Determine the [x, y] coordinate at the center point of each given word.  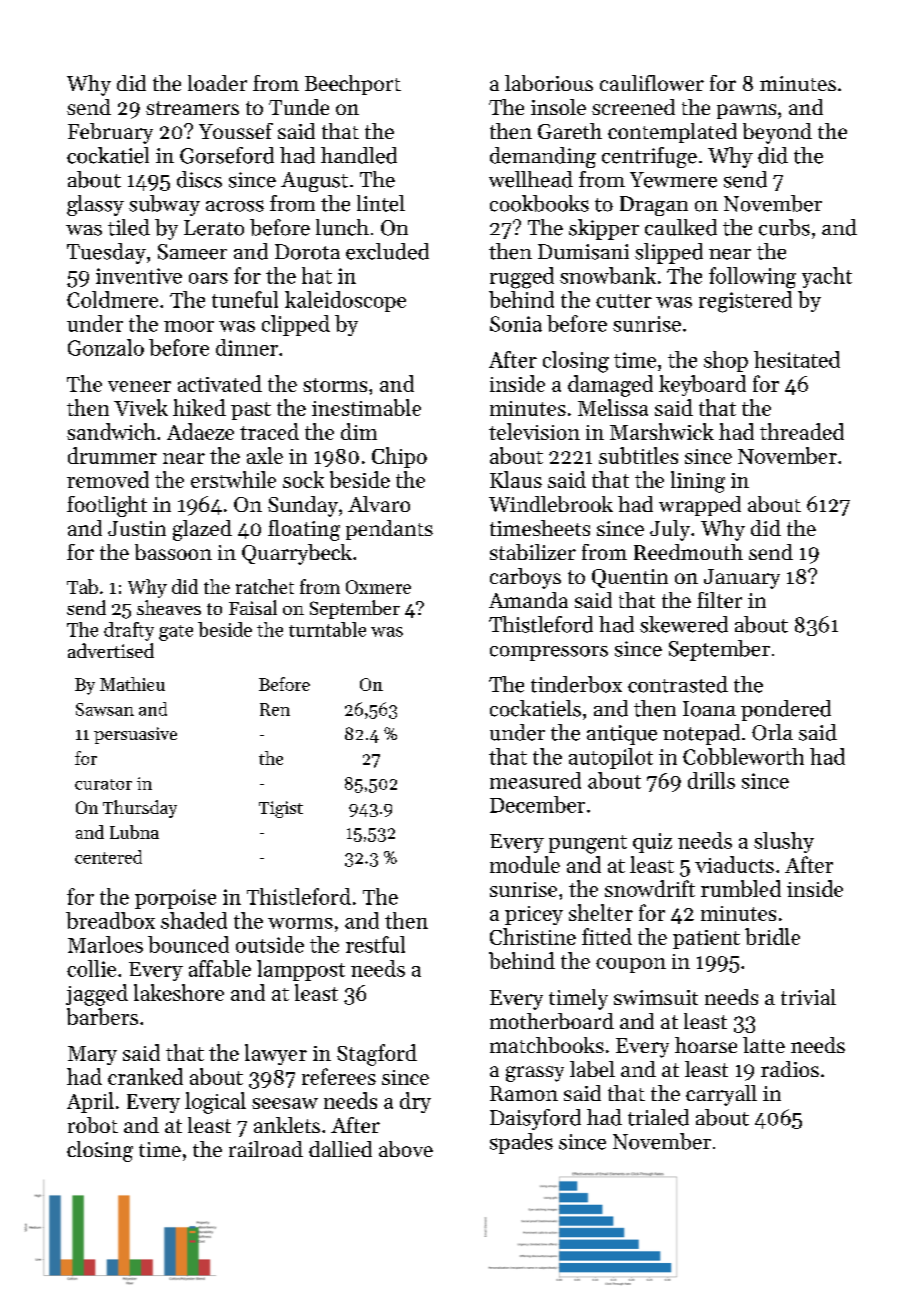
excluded [387, 251]
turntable [327, 629]
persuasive [135, 735]
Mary [92, 1055]
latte [764, 1045]
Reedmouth [688, 552]
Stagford [377, 1055]
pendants [389, 530]
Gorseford [227, 155]
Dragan [654, 206]
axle [265, 455]
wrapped [700, 506]
